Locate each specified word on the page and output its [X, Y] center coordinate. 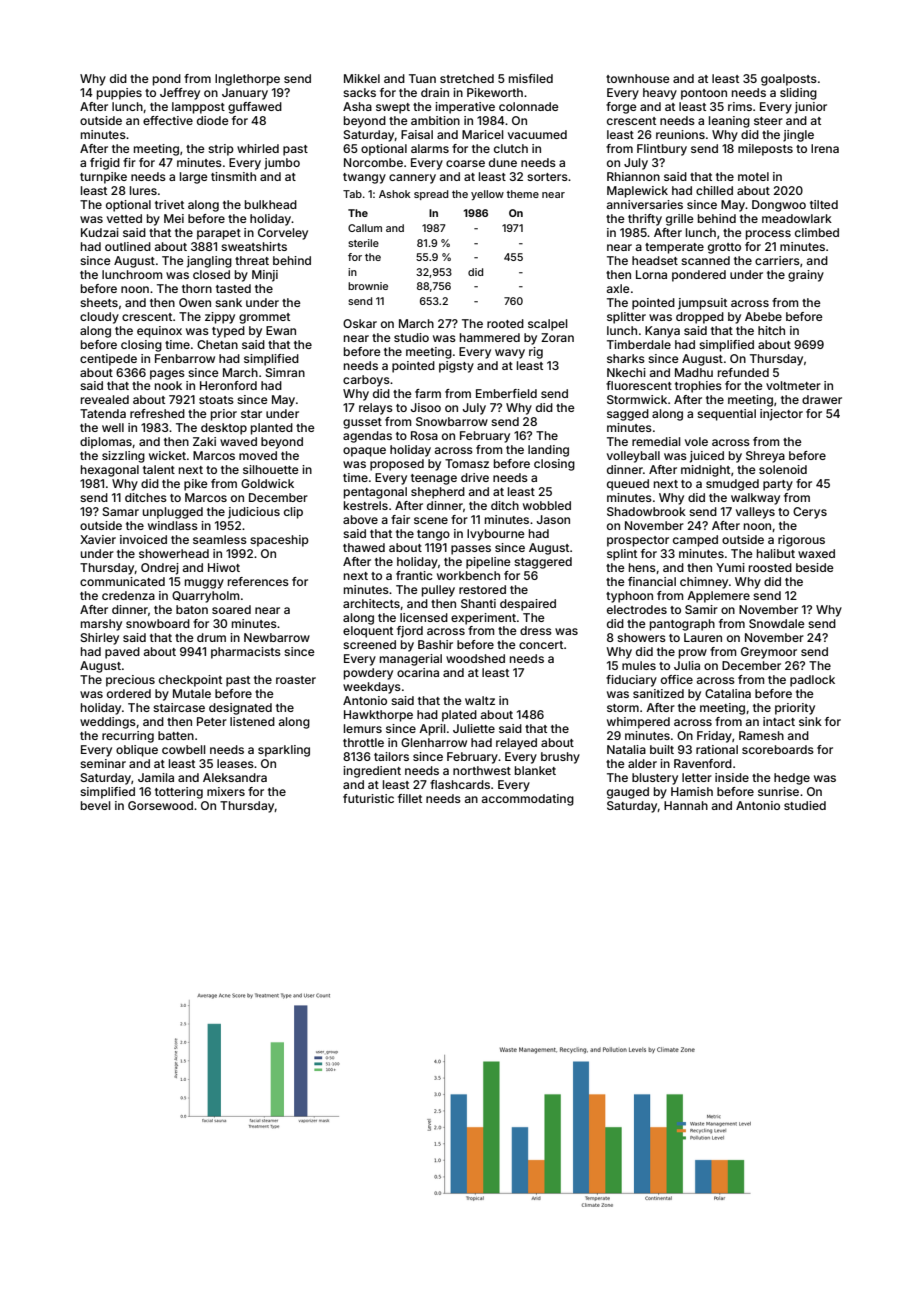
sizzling [123, 457]
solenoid [783, 469]
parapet [219, 234]
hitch [771, 330]
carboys [366, 381]
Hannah [686, 805]
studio [411, 337]
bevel [96, 805]
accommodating [528, 800]
